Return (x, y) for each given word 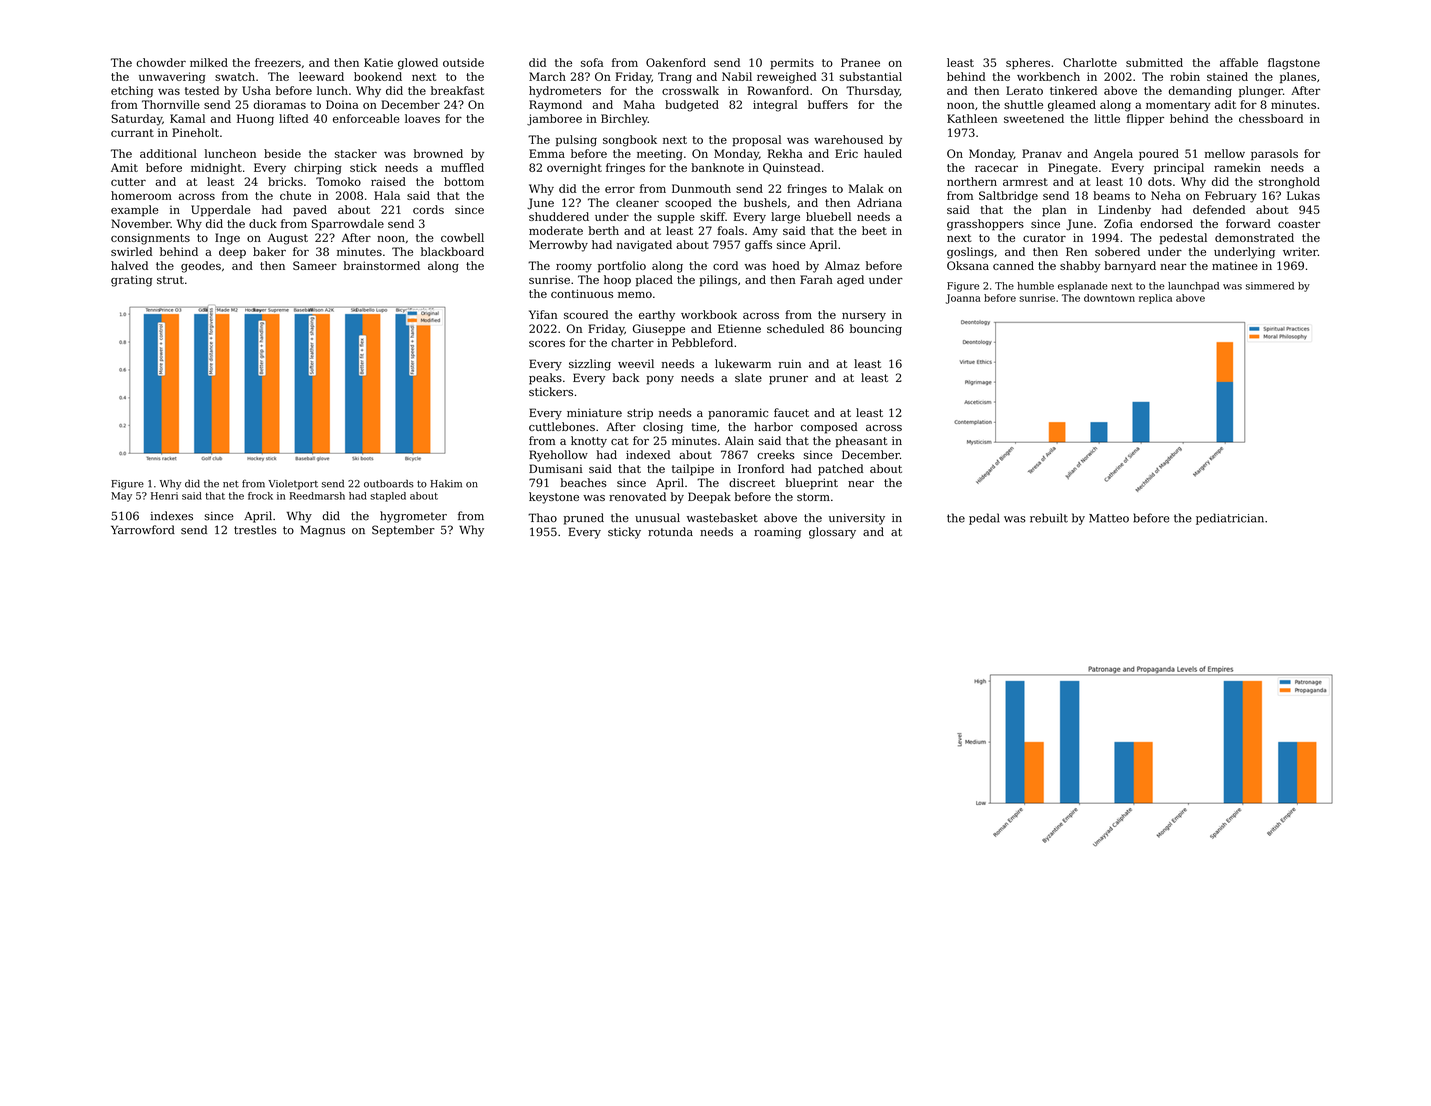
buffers (828, 104)
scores (547, 344)
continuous (582, 293)
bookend (378, 76)
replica (1155, 299)
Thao (542, 517)
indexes (171, 516)
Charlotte (1090, 62)
